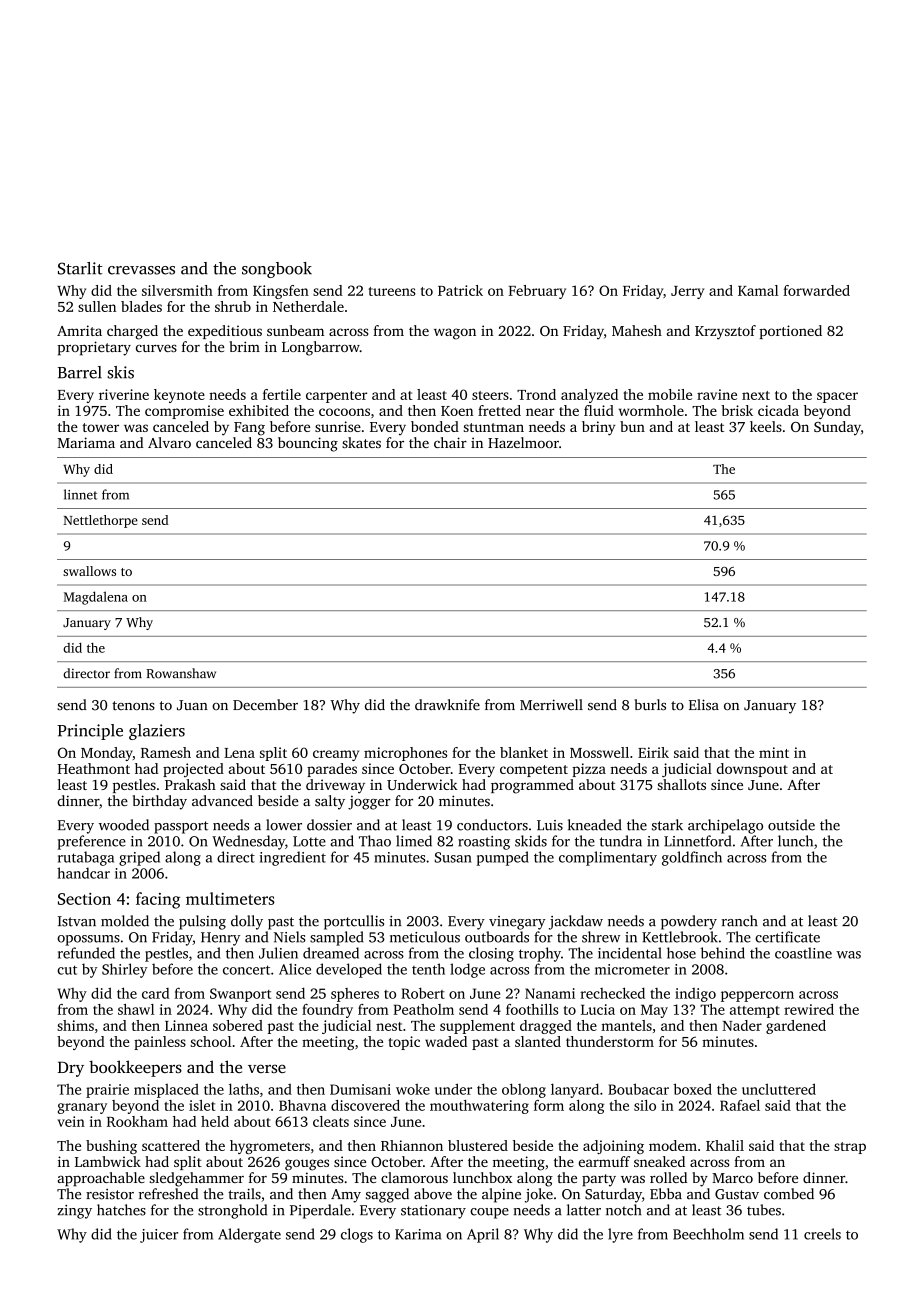 The height and width of the image is (1308, 924). I want to click on forwarded, so click(816, 290).
